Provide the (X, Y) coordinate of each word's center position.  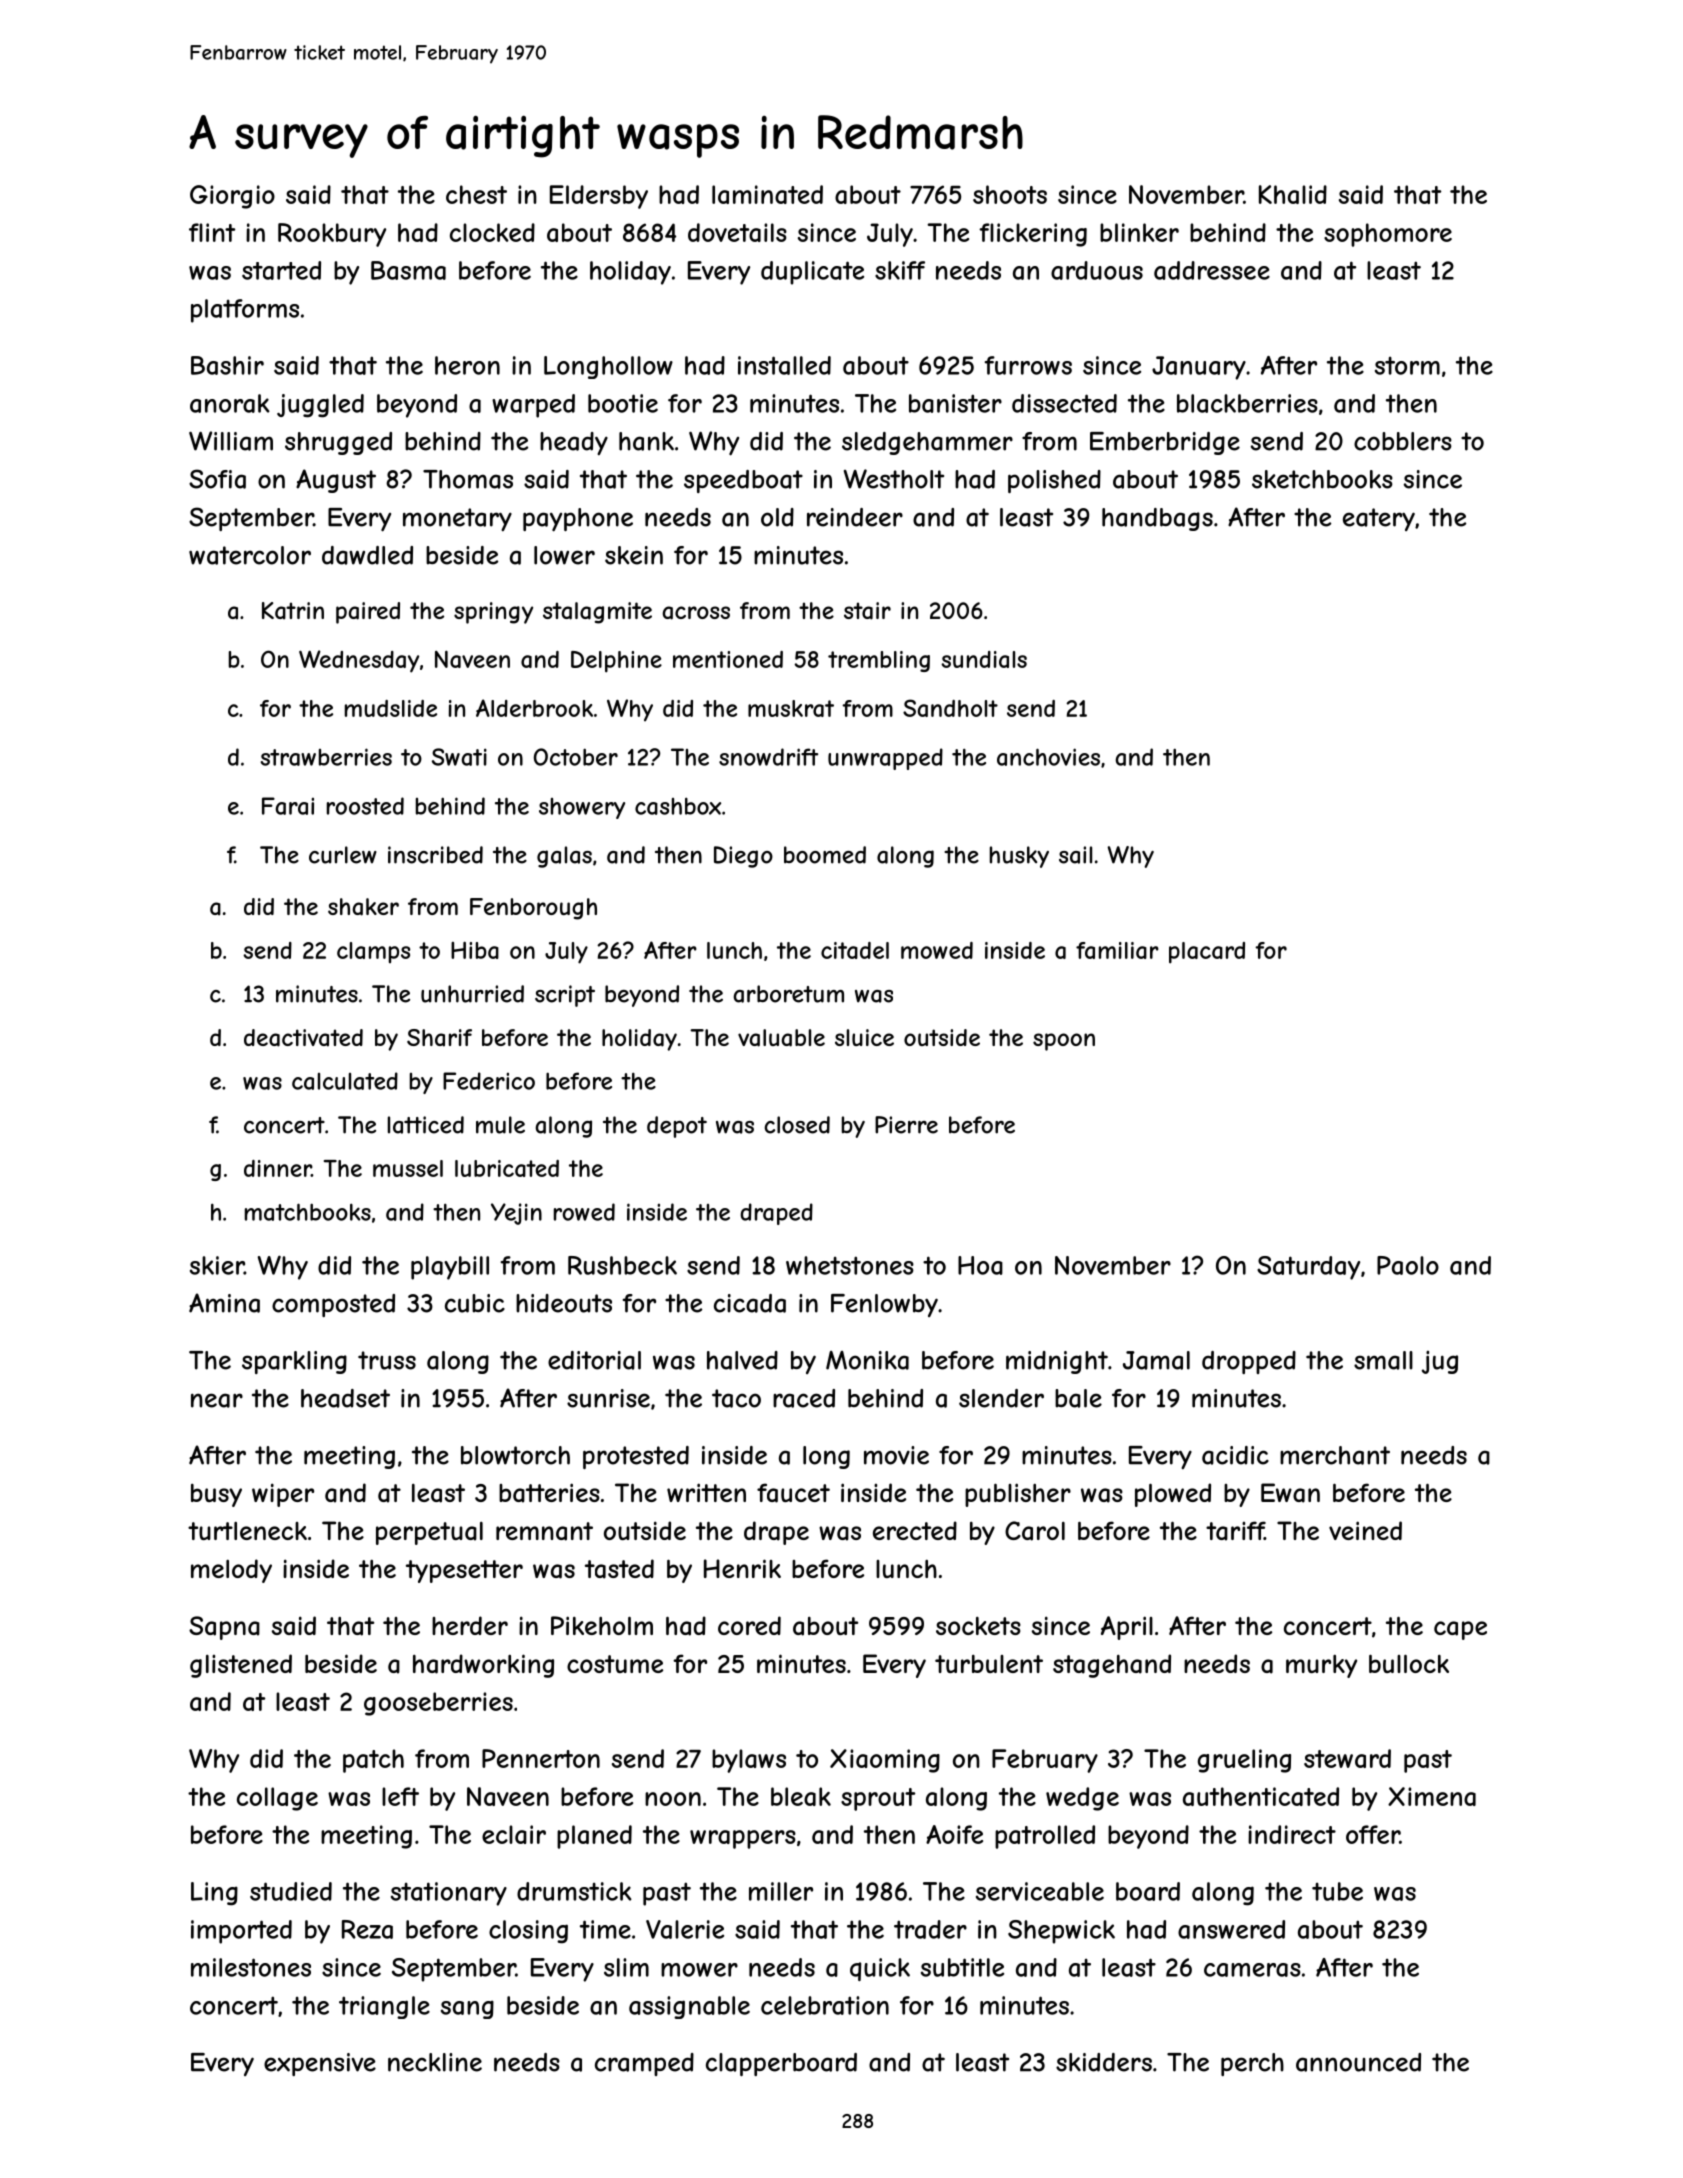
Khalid (1293, 194)
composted (333, 1305)
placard (1207, 953)
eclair (514, 1834)
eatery (1379, 519)
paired (368, 613)
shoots (1010, 194)
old (777, 517)
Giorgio (232, 197)
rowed (584, 1212)
